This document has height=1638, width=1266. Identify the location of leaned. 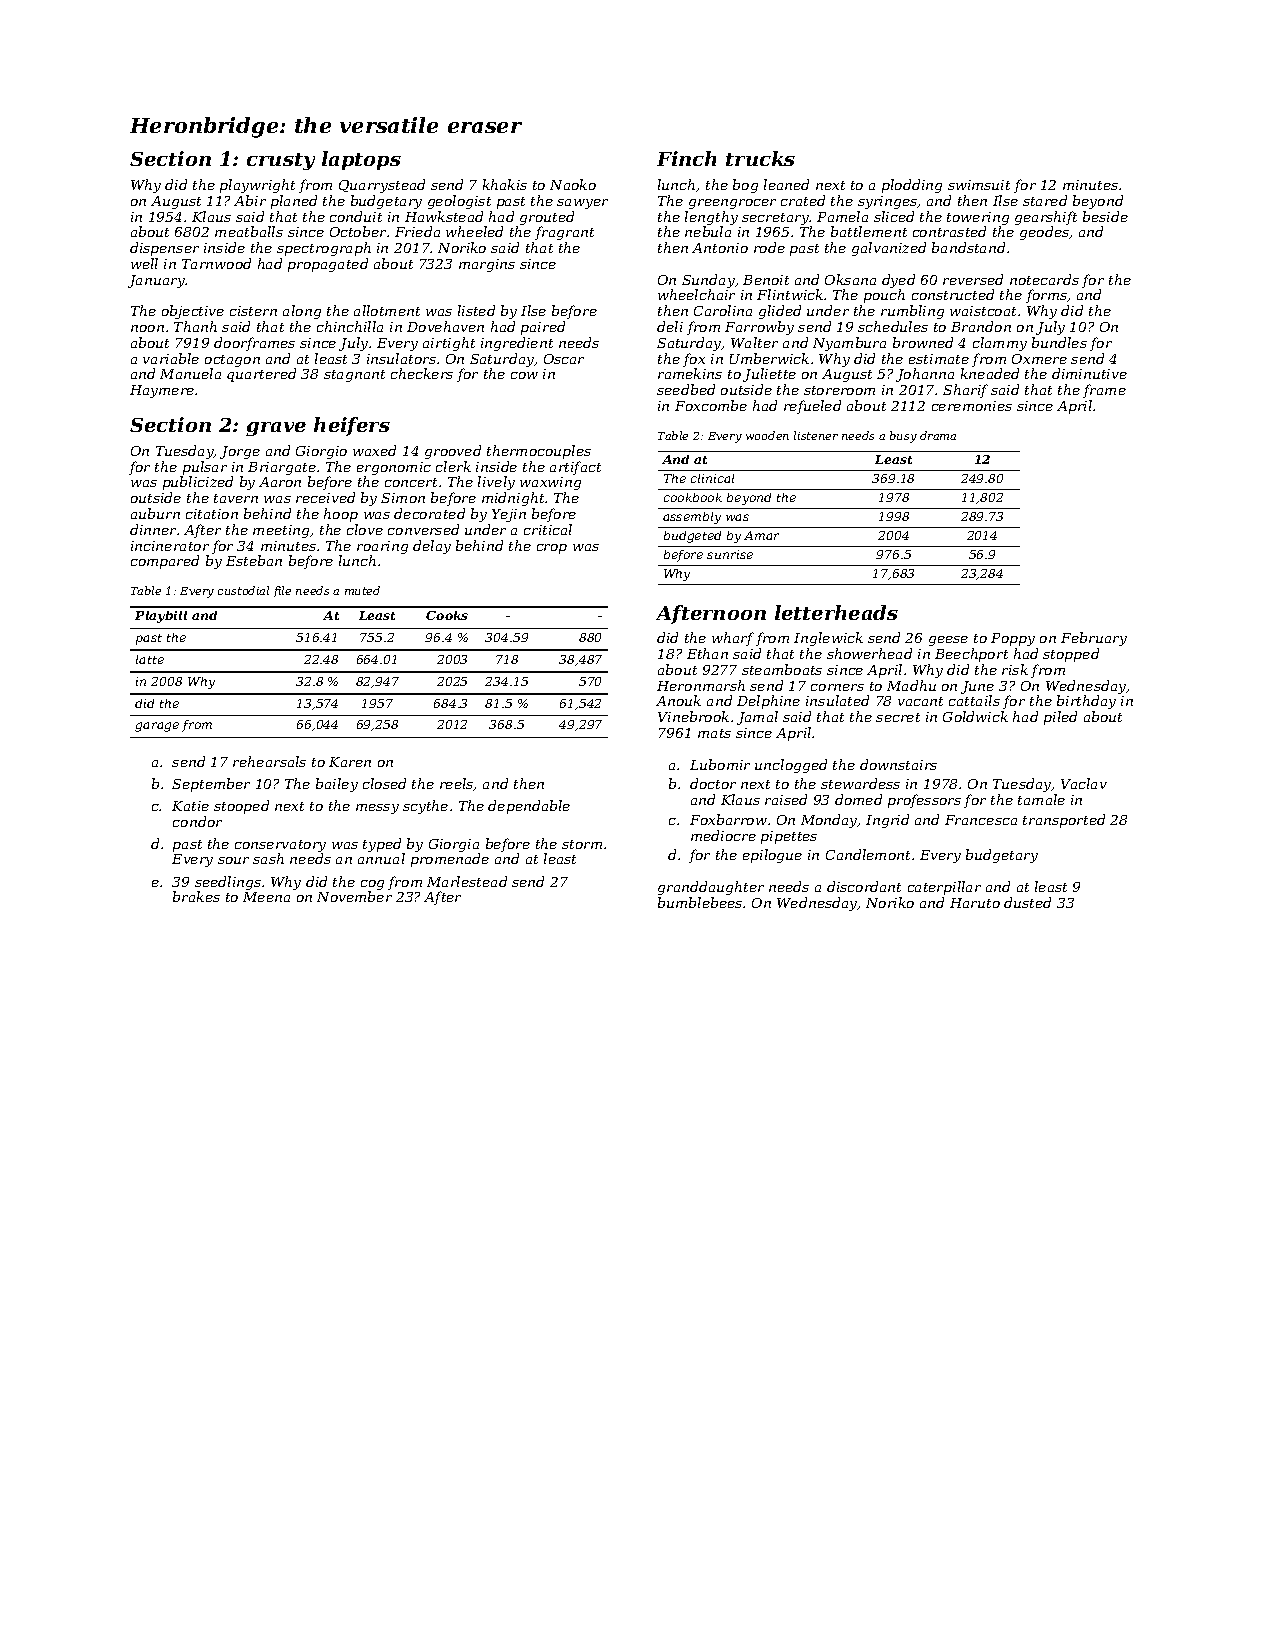
(786, 184).
